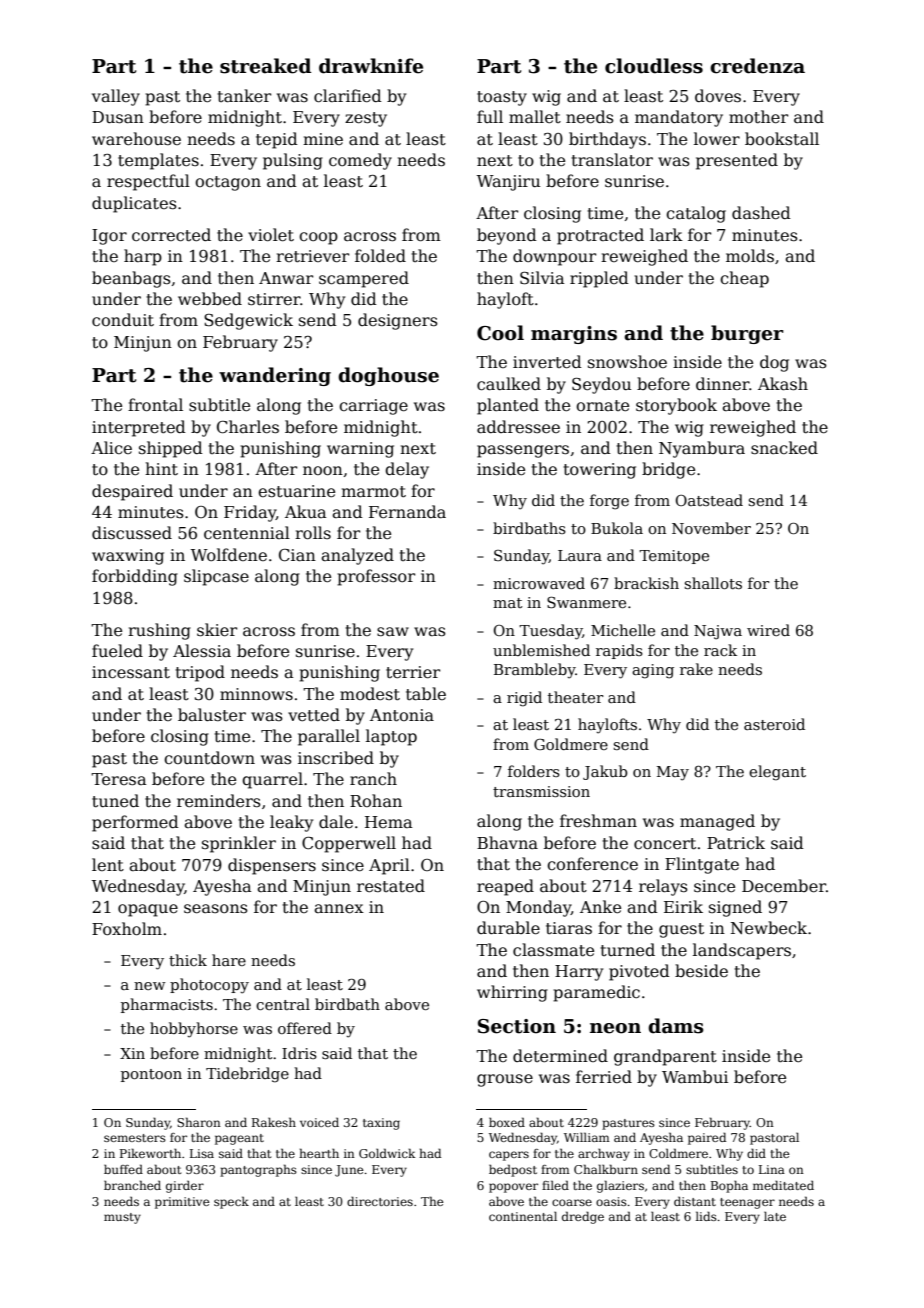 The height and width of the page is (1308, 924). What do you see at coordinates (774, 724) in the page?
I see `asteroid` at bounding box center [774, 724].
